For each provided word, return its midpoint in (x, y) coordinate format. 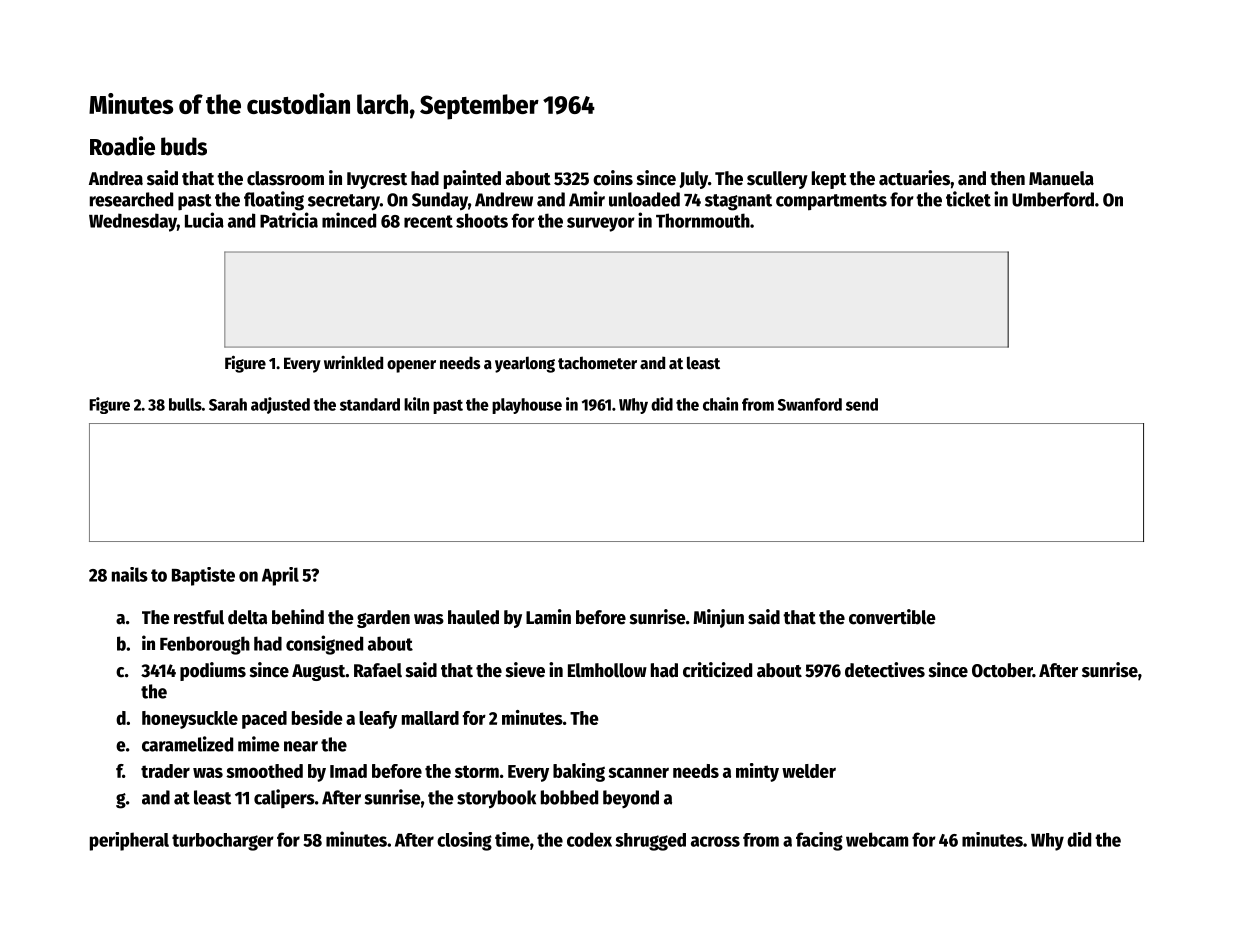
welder (809, 771)
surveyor (601, 224)
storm (477, 771)
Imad (348, 771)
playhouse (527, 406)
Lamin (548, 617)
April (280, 576)
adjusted (280, 405)
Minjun (718, 618)
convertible (892, 617)
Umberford (1053, 199)
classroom (285, 178)
